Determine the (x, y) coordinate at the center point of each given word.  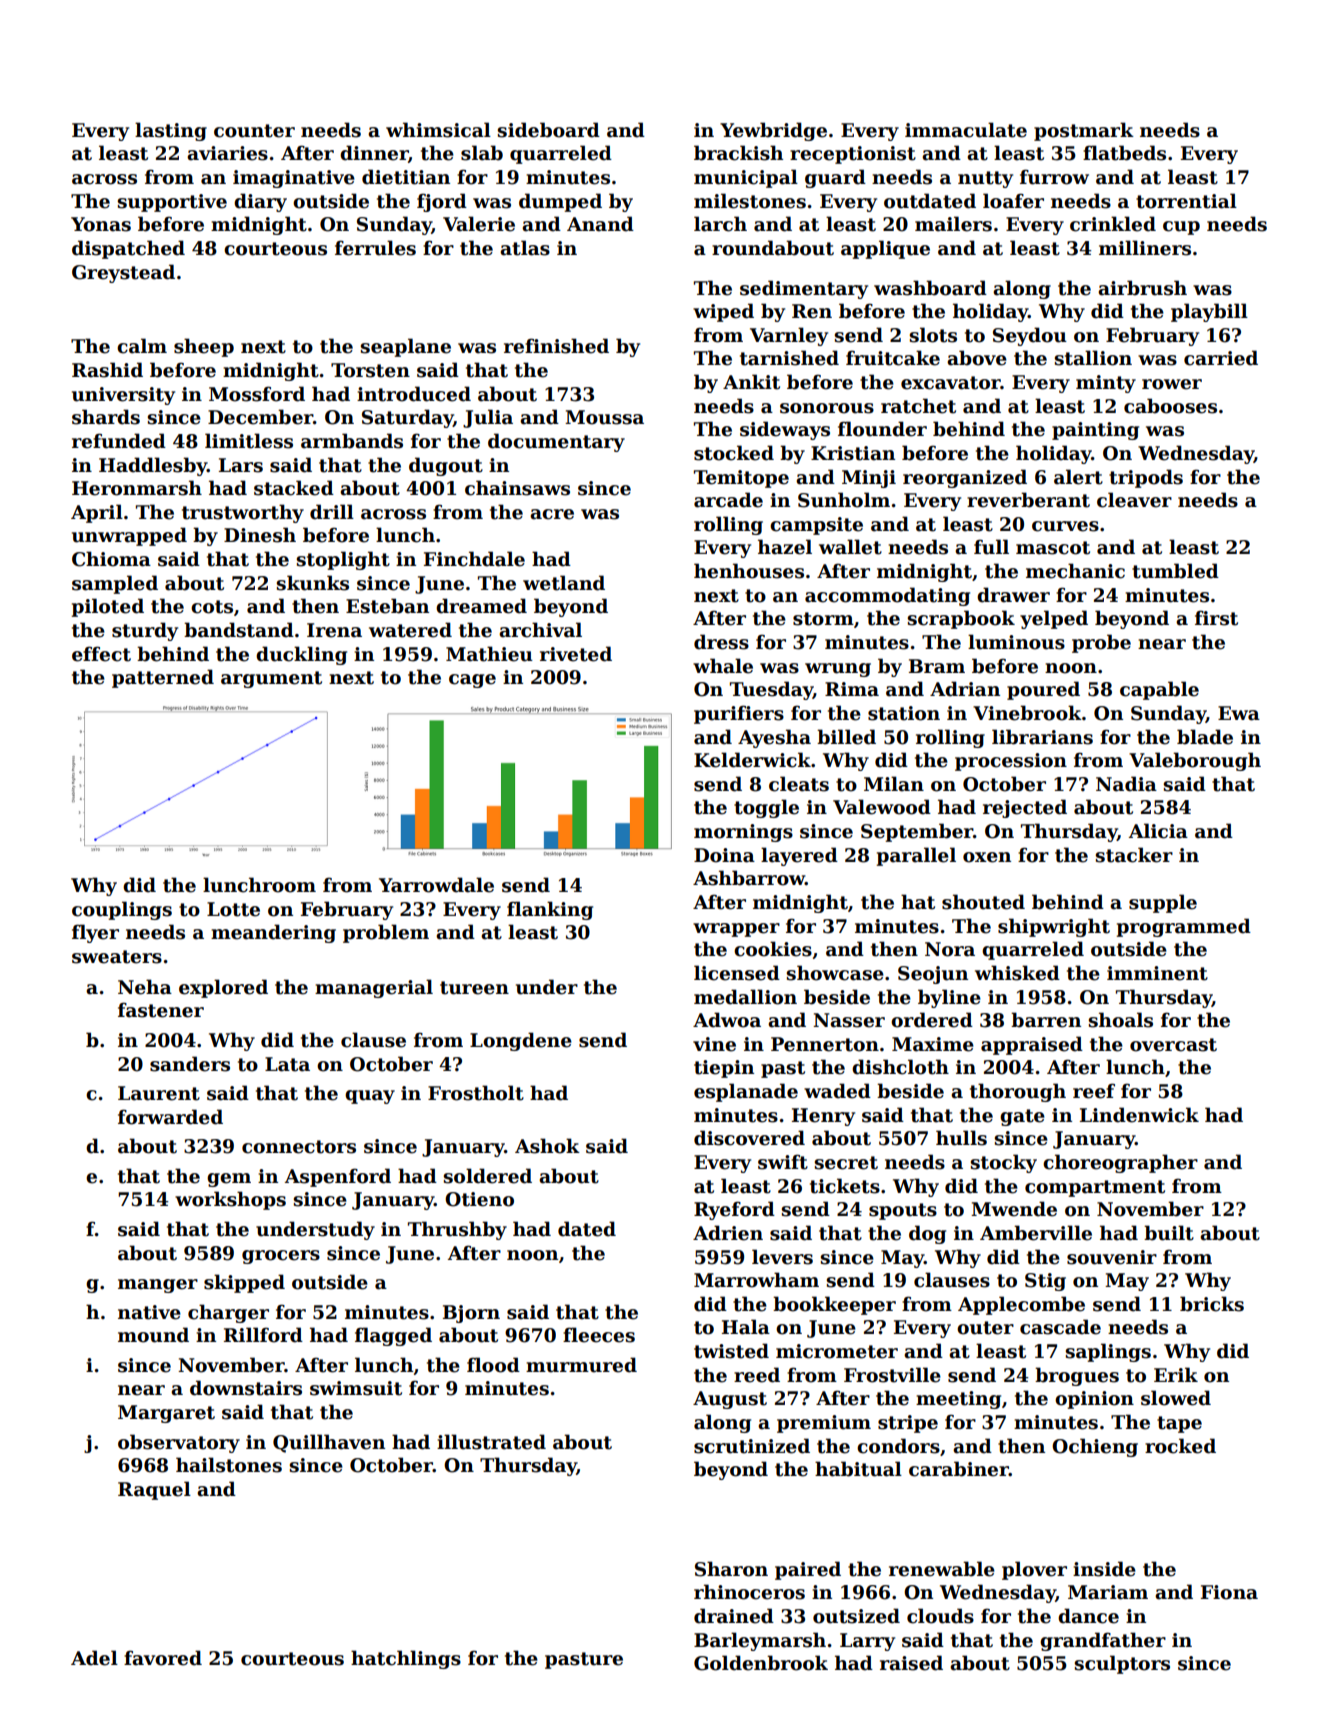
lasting (171, 131)
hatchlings (406, 1659)
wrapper (736, 930)
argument (271, 679)
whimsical (438, 130)
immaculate (966, 130)
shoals (1120, 1020)
